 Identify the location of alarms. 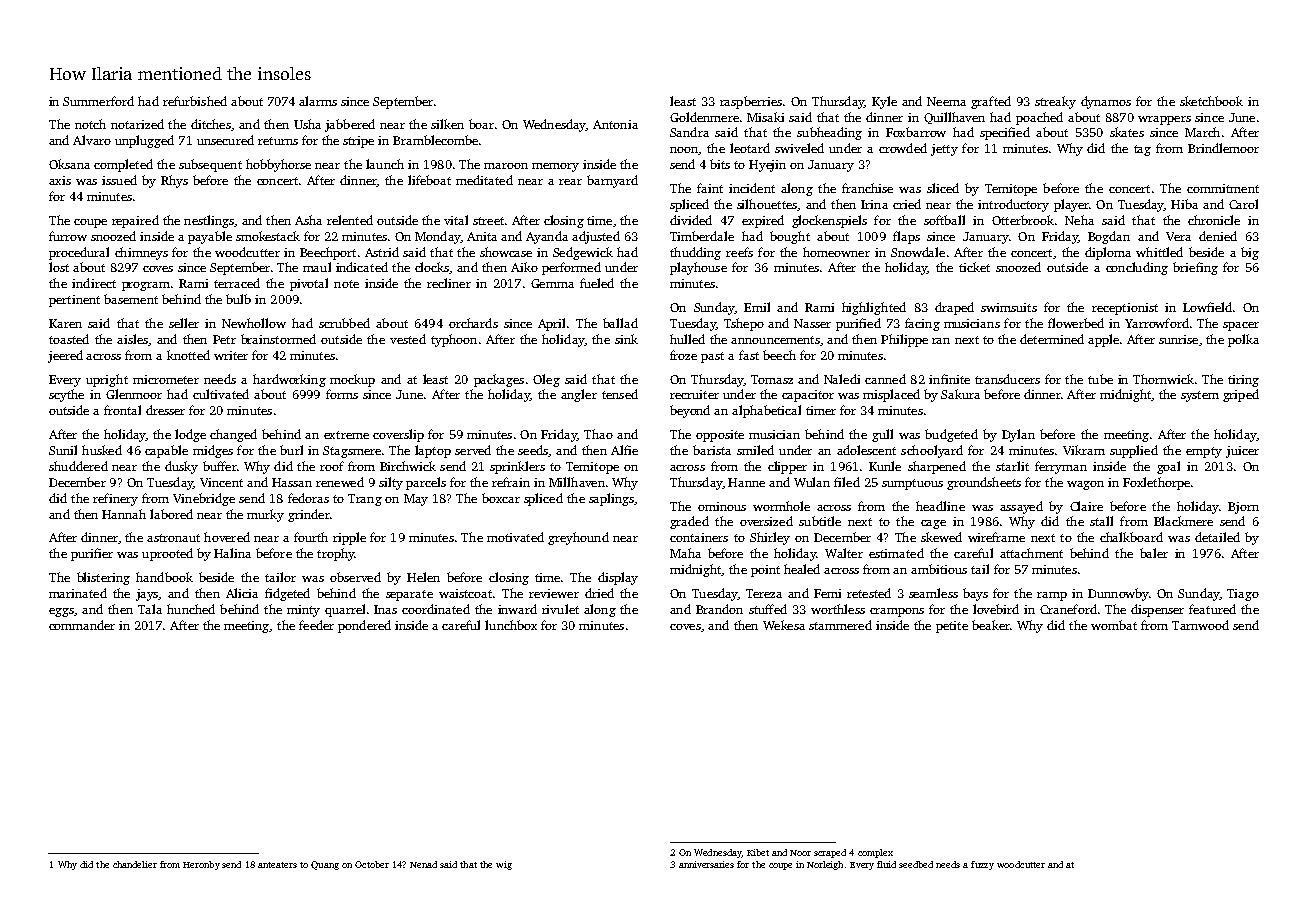
(318, 101).
